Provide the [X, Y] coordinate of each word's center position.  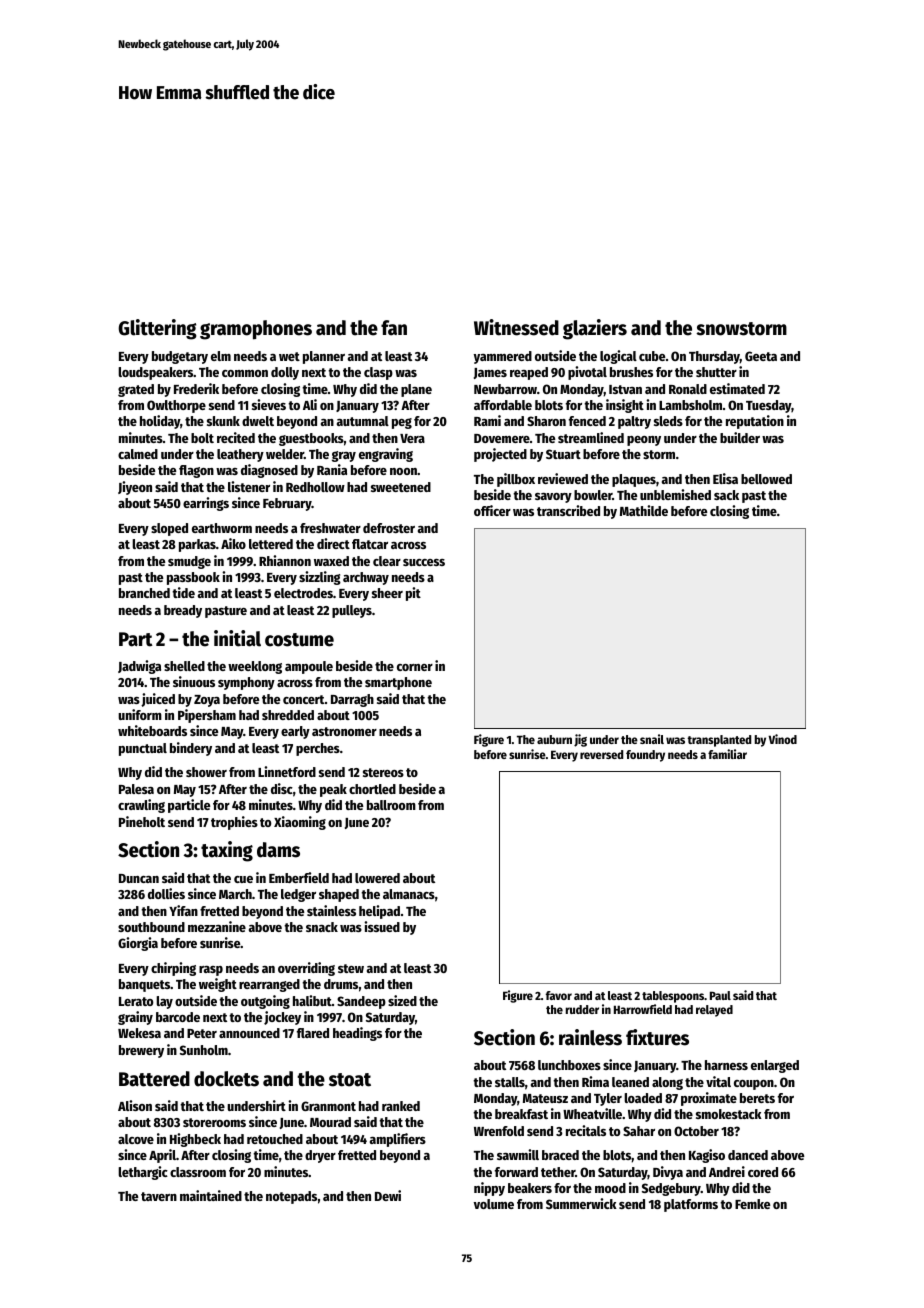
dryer [320, 1156]
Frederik [196, 388]
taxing [227, 851]
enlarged [775, 1066]
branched [144, 593]
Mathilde [644, 510]
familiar [727, 754]
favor [559, 995]
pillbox [516, 480]
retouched [275, 1139]
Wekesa [139, 1033]
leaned [630, 1082]
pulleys [352, 611]
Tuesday [769, 406]
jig [580, 740]
